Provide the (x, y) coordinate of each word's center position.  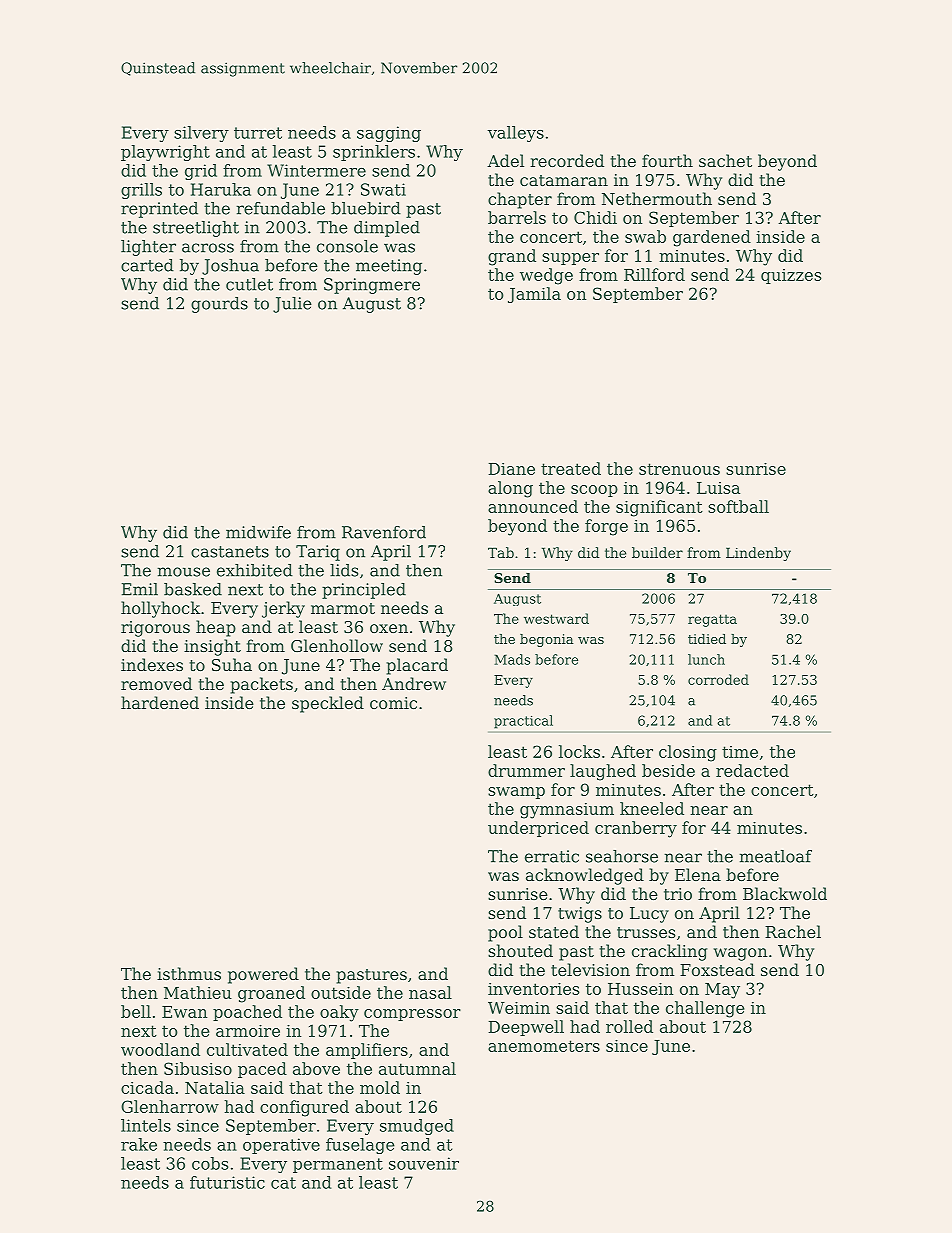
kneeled (652, 808)
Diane (511, 469)
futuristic (227, 1182)
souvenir (424, 1163)
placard (417, 666)
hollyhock (160, 609)
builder (657, 552)
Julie (292, 305)
